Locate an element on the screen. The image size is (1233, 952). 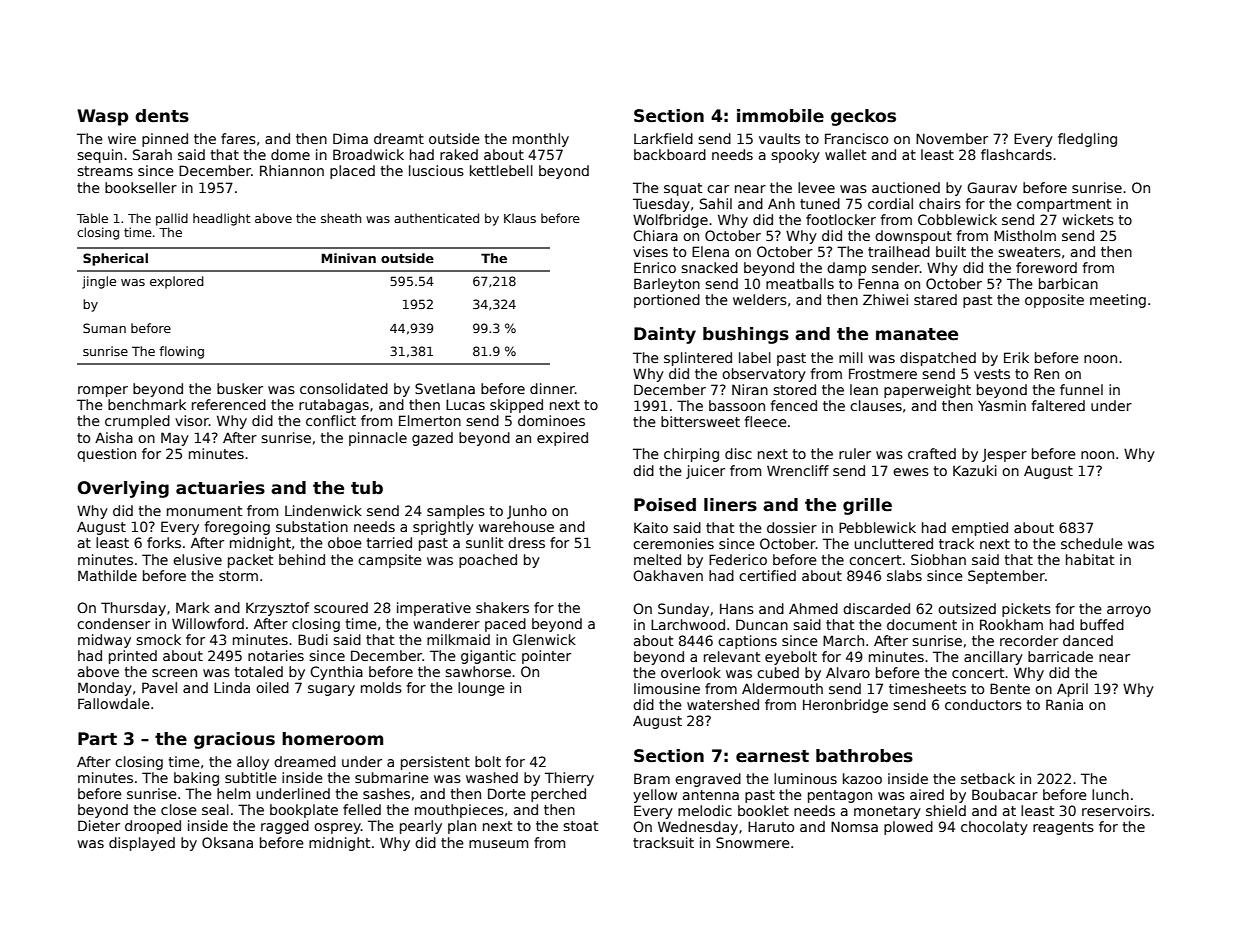
consolidated is located at coordinates (344, 388).
